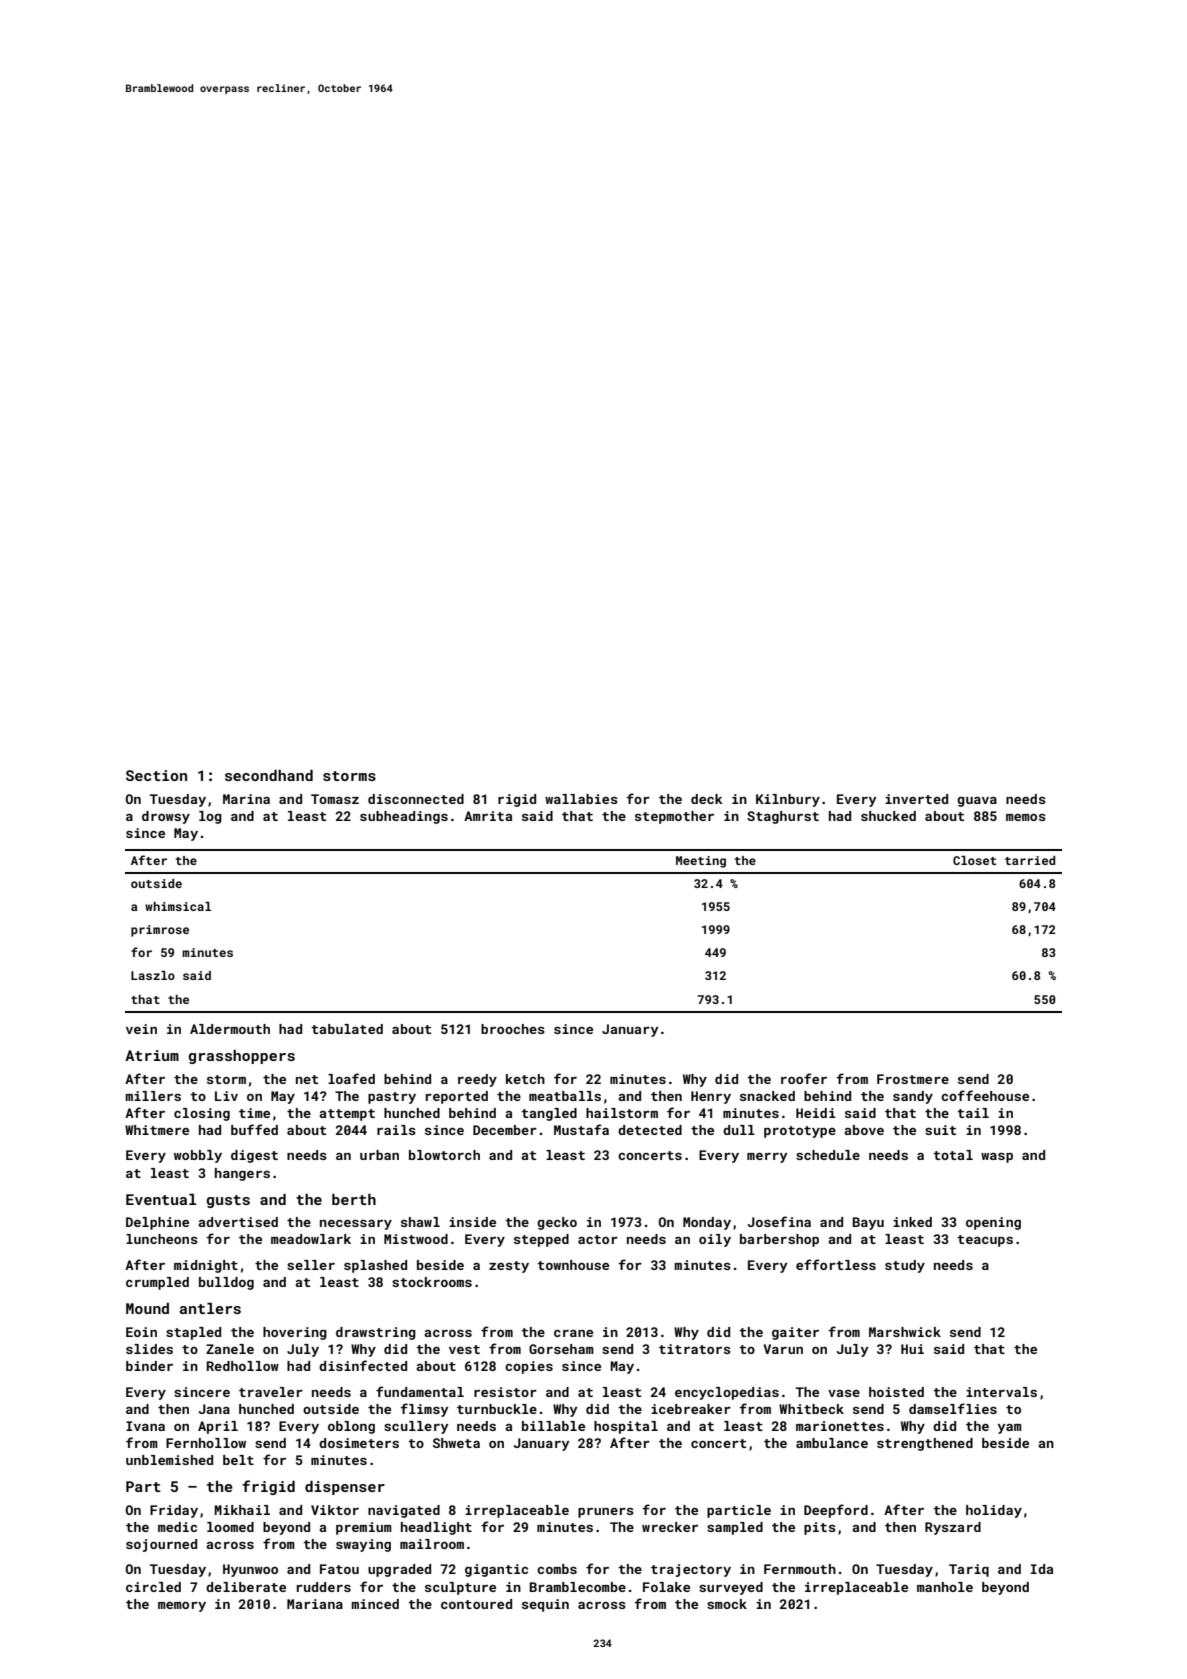  Describe the element at coordinates (513, 1029) in the page. I see `brooches` at that location.
